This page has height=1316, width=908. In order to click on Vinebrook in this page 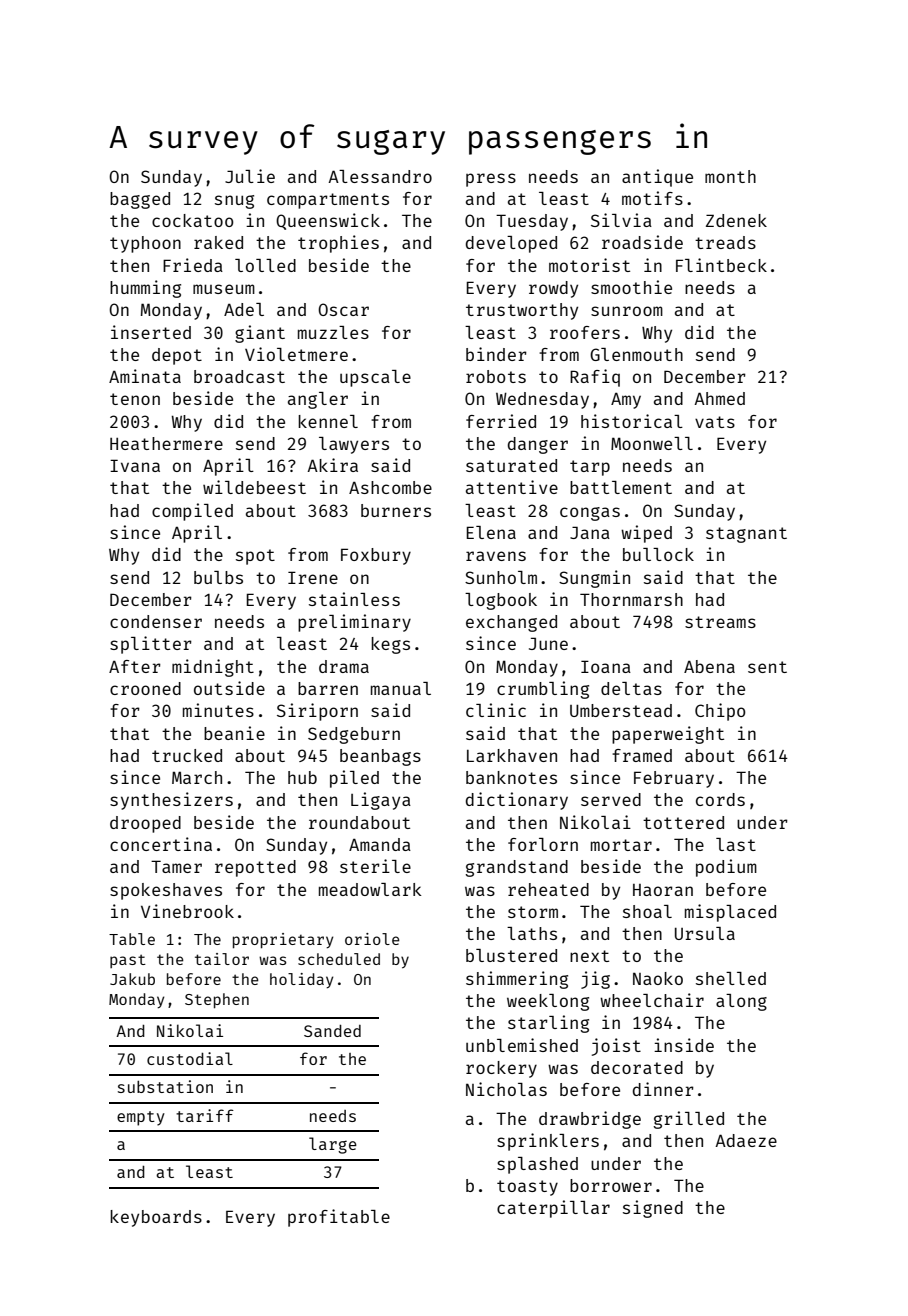, I will do `click(187, 911)`.
